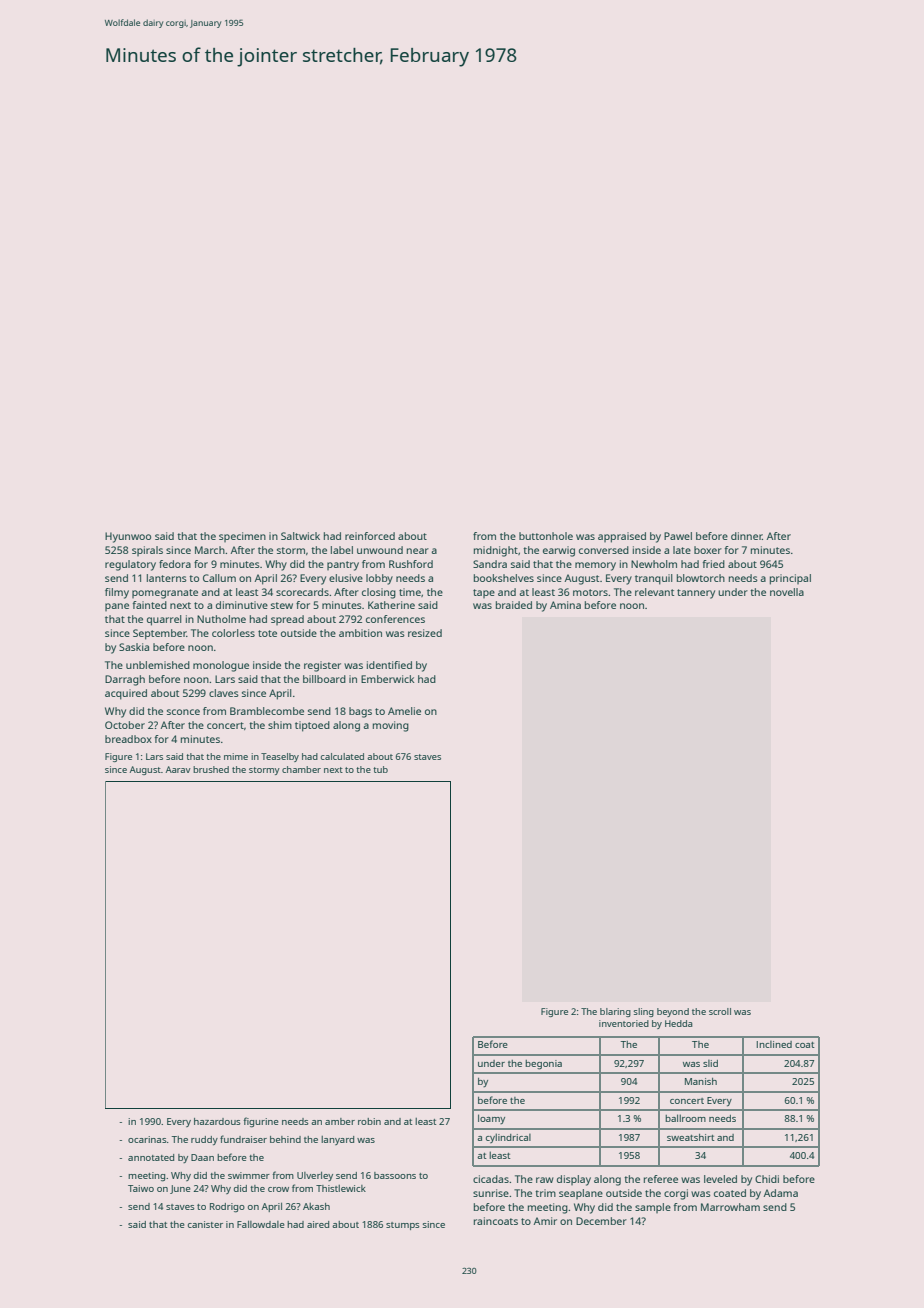 This screenshot has width=924, height=1308. Describe the element at coordinates (787, 592) in the screenshot. I see `novella` at that location.
